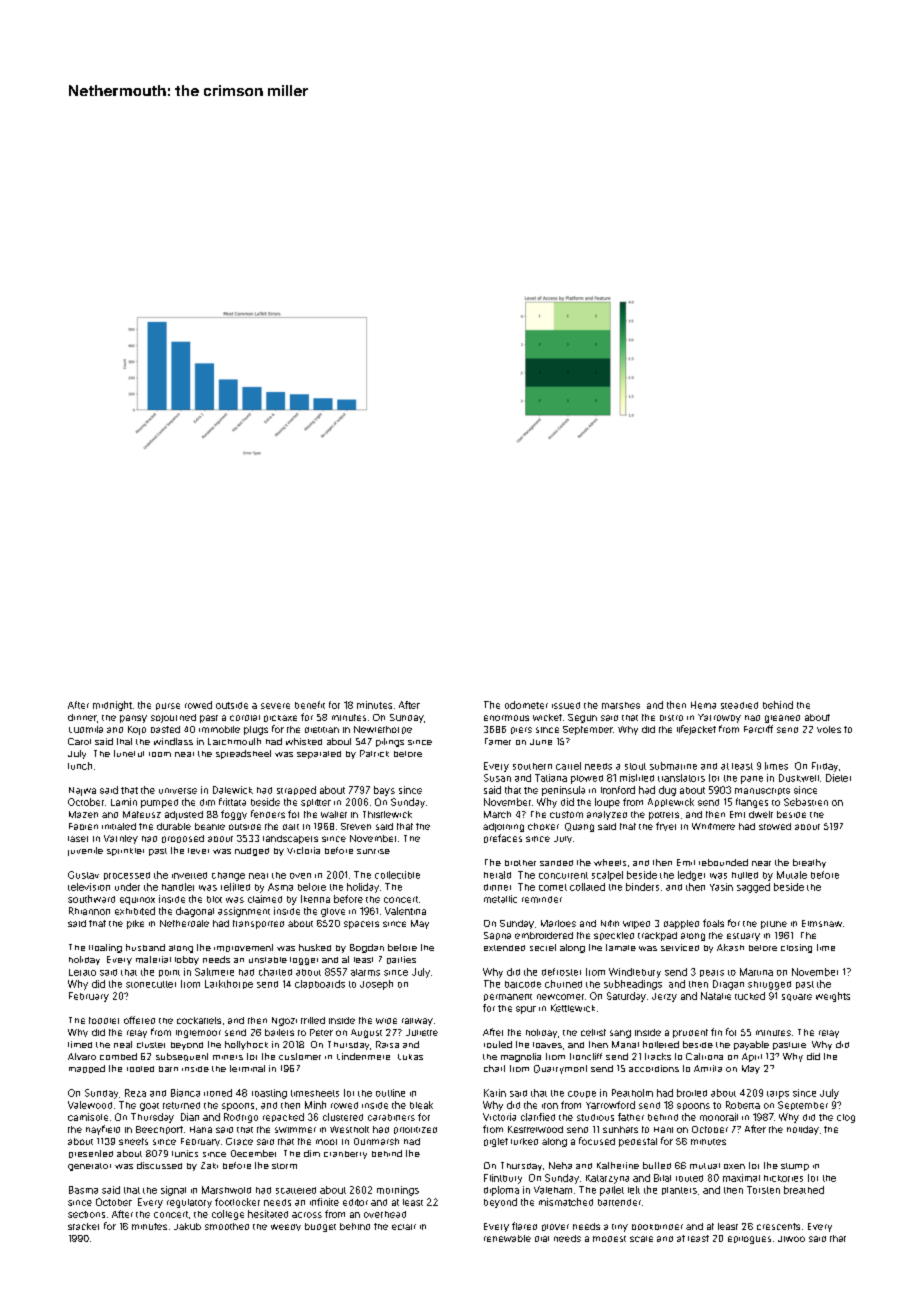 Image resolution: width=924 pixels, height=1308 pixels. Describe the element at coordinates (189, 875) in the document. I see `inverted` at that location.
